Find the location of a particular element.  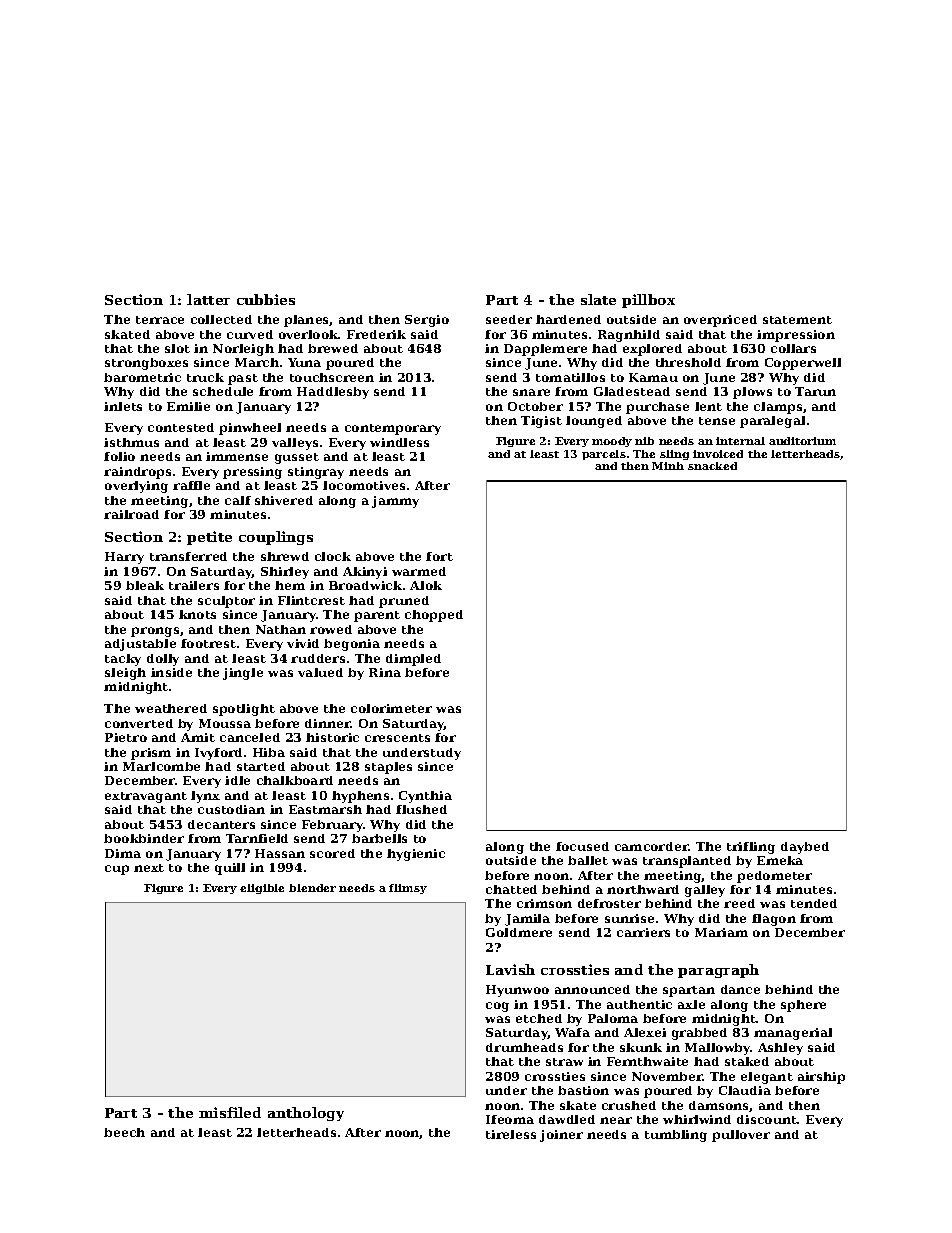

slate is located at coordinates (598, 299).
